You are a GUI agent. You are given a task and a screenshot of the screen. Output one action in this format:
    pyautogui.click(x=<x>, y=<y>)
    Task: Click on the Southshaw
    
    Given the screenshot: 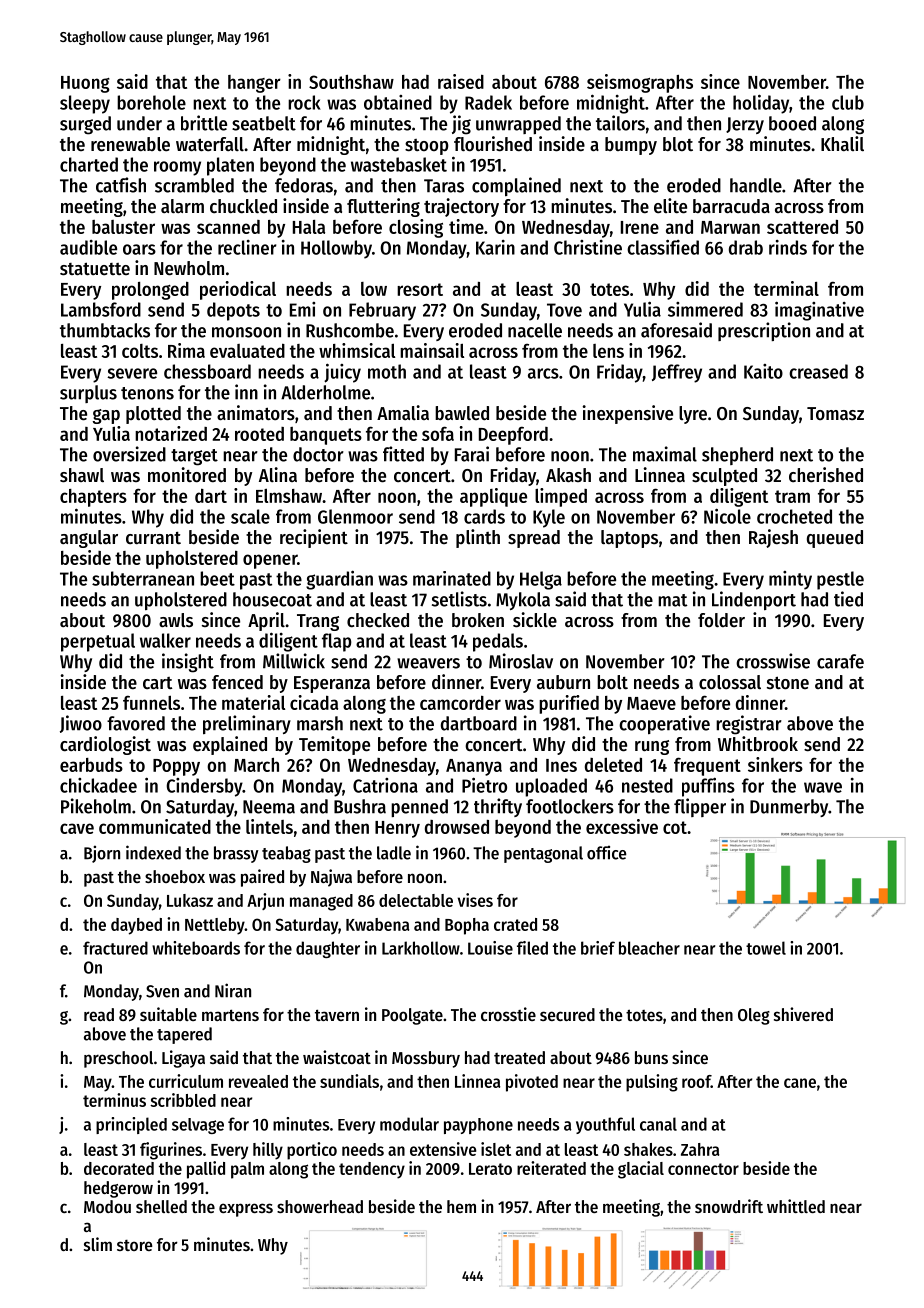 What is the action you would take?
    pyautogui.click(x=351, y=82)
